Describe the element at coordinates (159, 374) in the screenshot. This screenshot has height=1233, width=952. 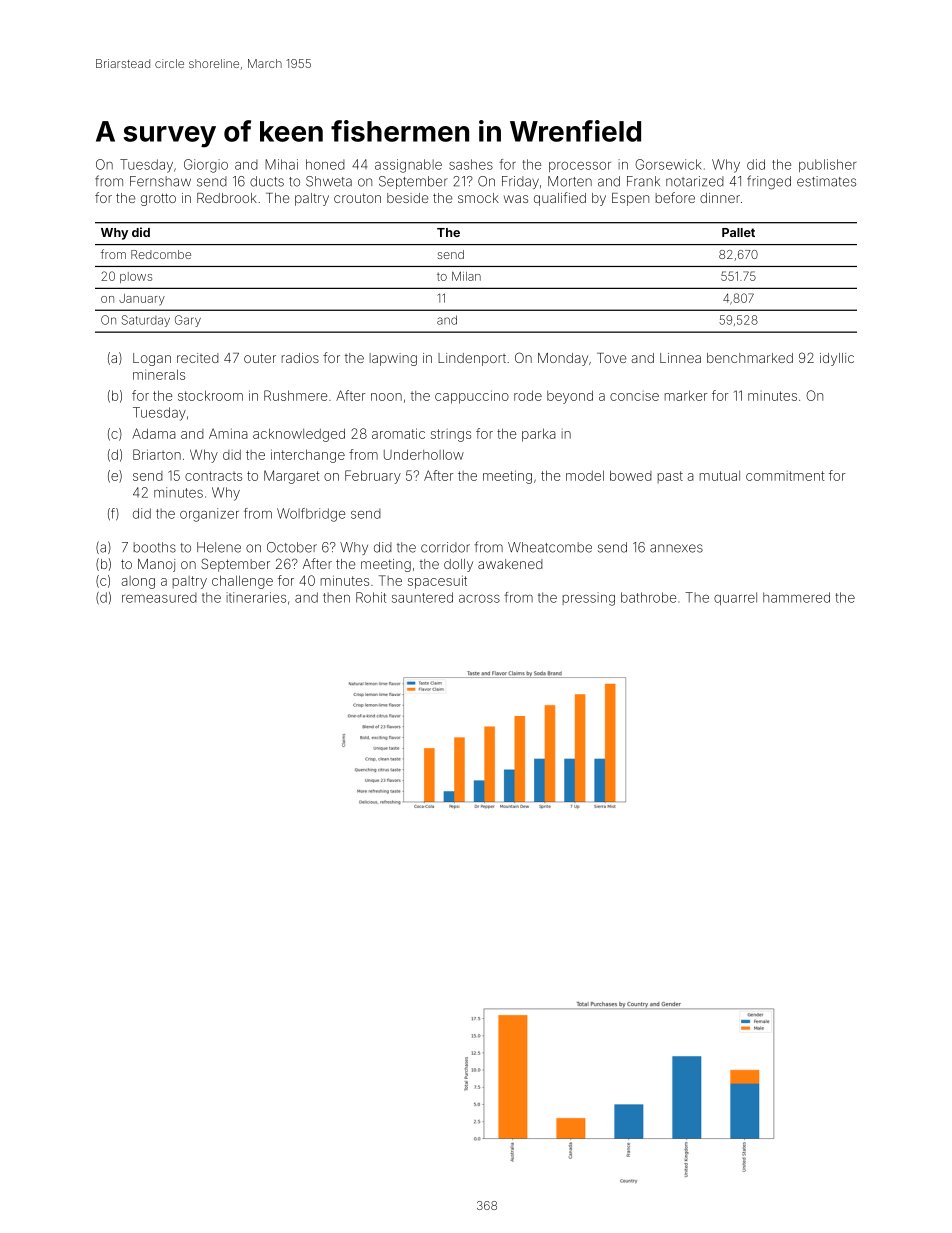
I see `minerals` at that location.
